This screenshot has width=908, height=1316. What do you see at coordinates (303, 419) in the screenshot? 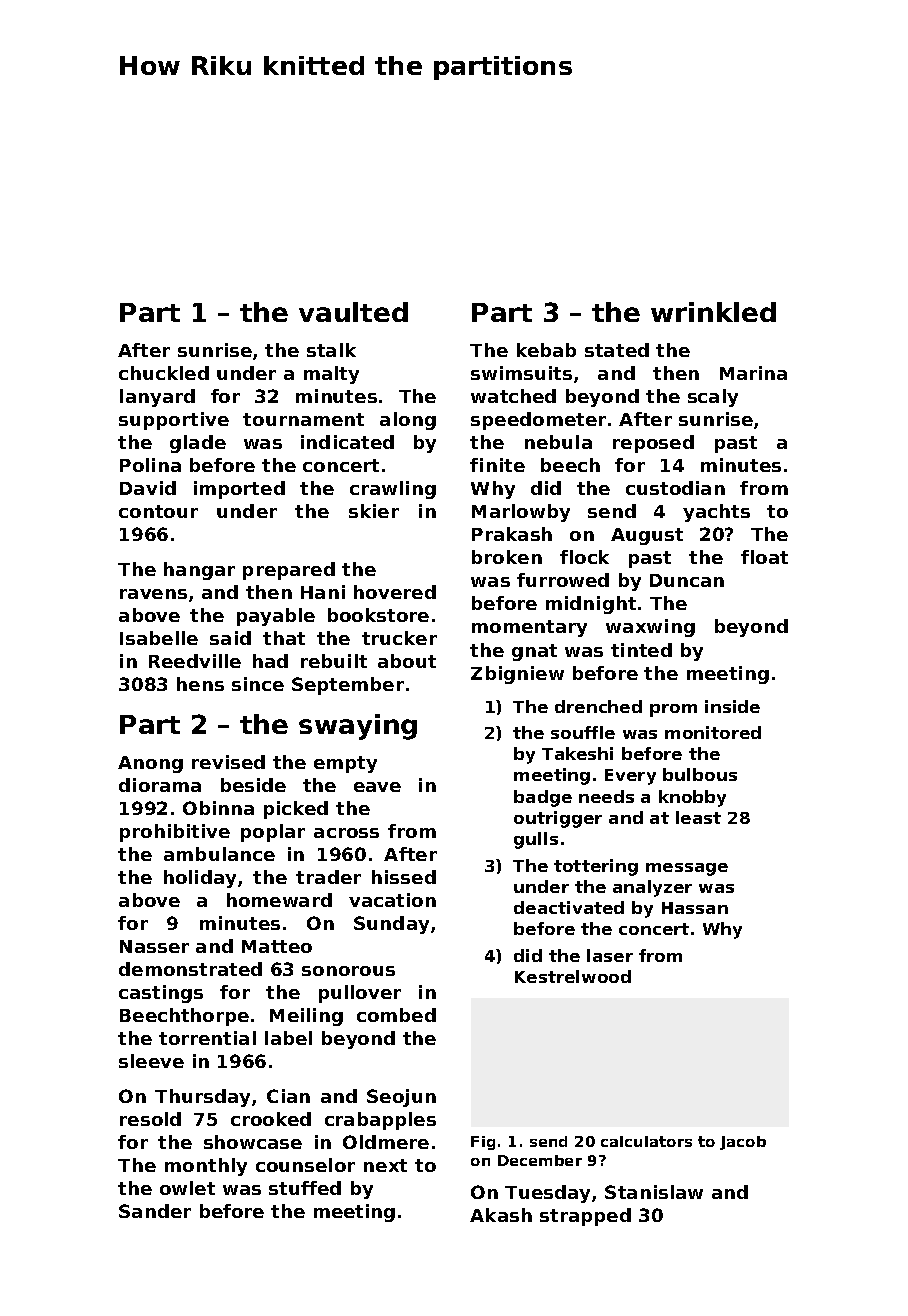
I see `tournament` at bounding box center [303, 419].
